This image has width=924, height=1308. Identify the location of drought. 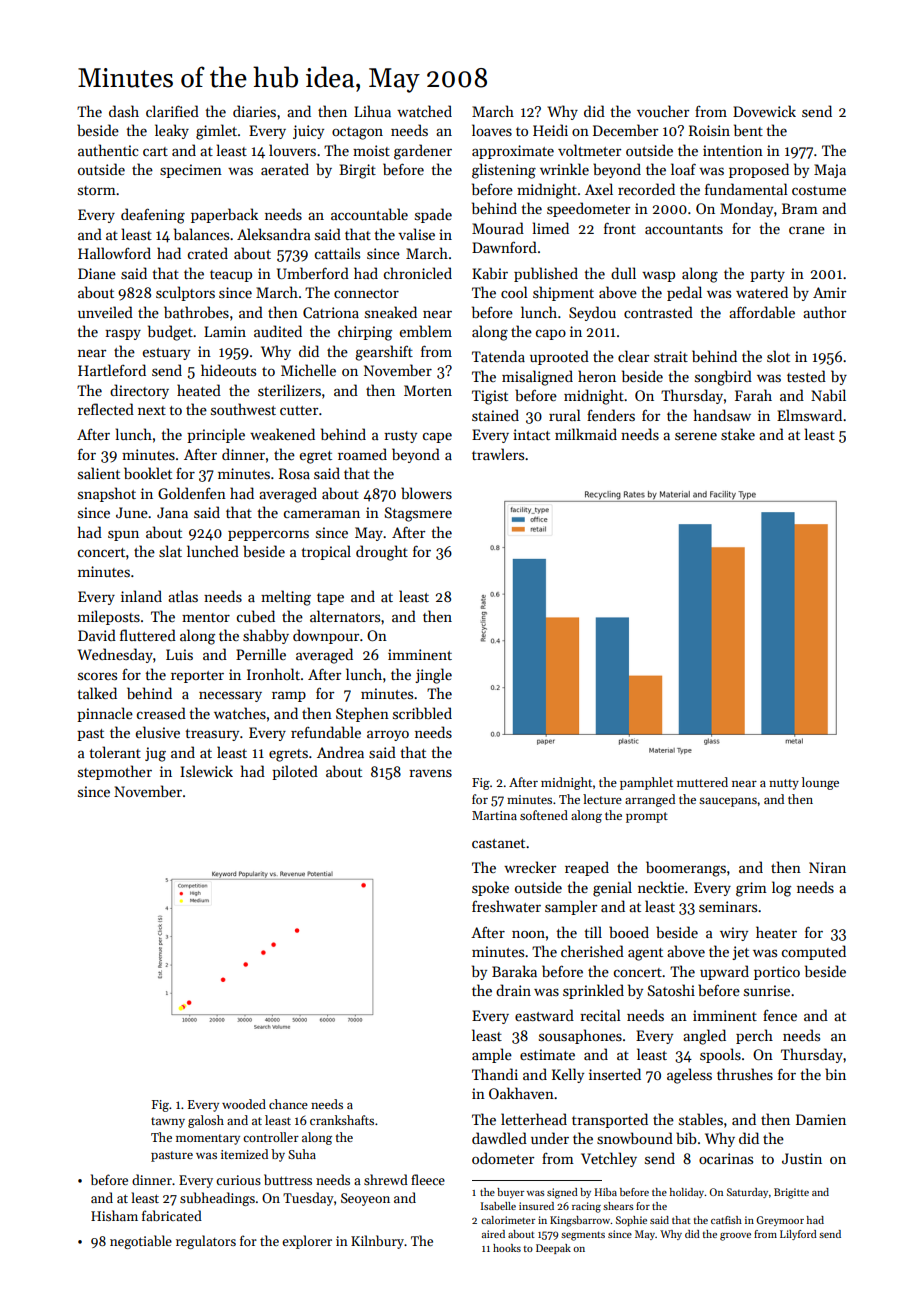
(382, 553).
